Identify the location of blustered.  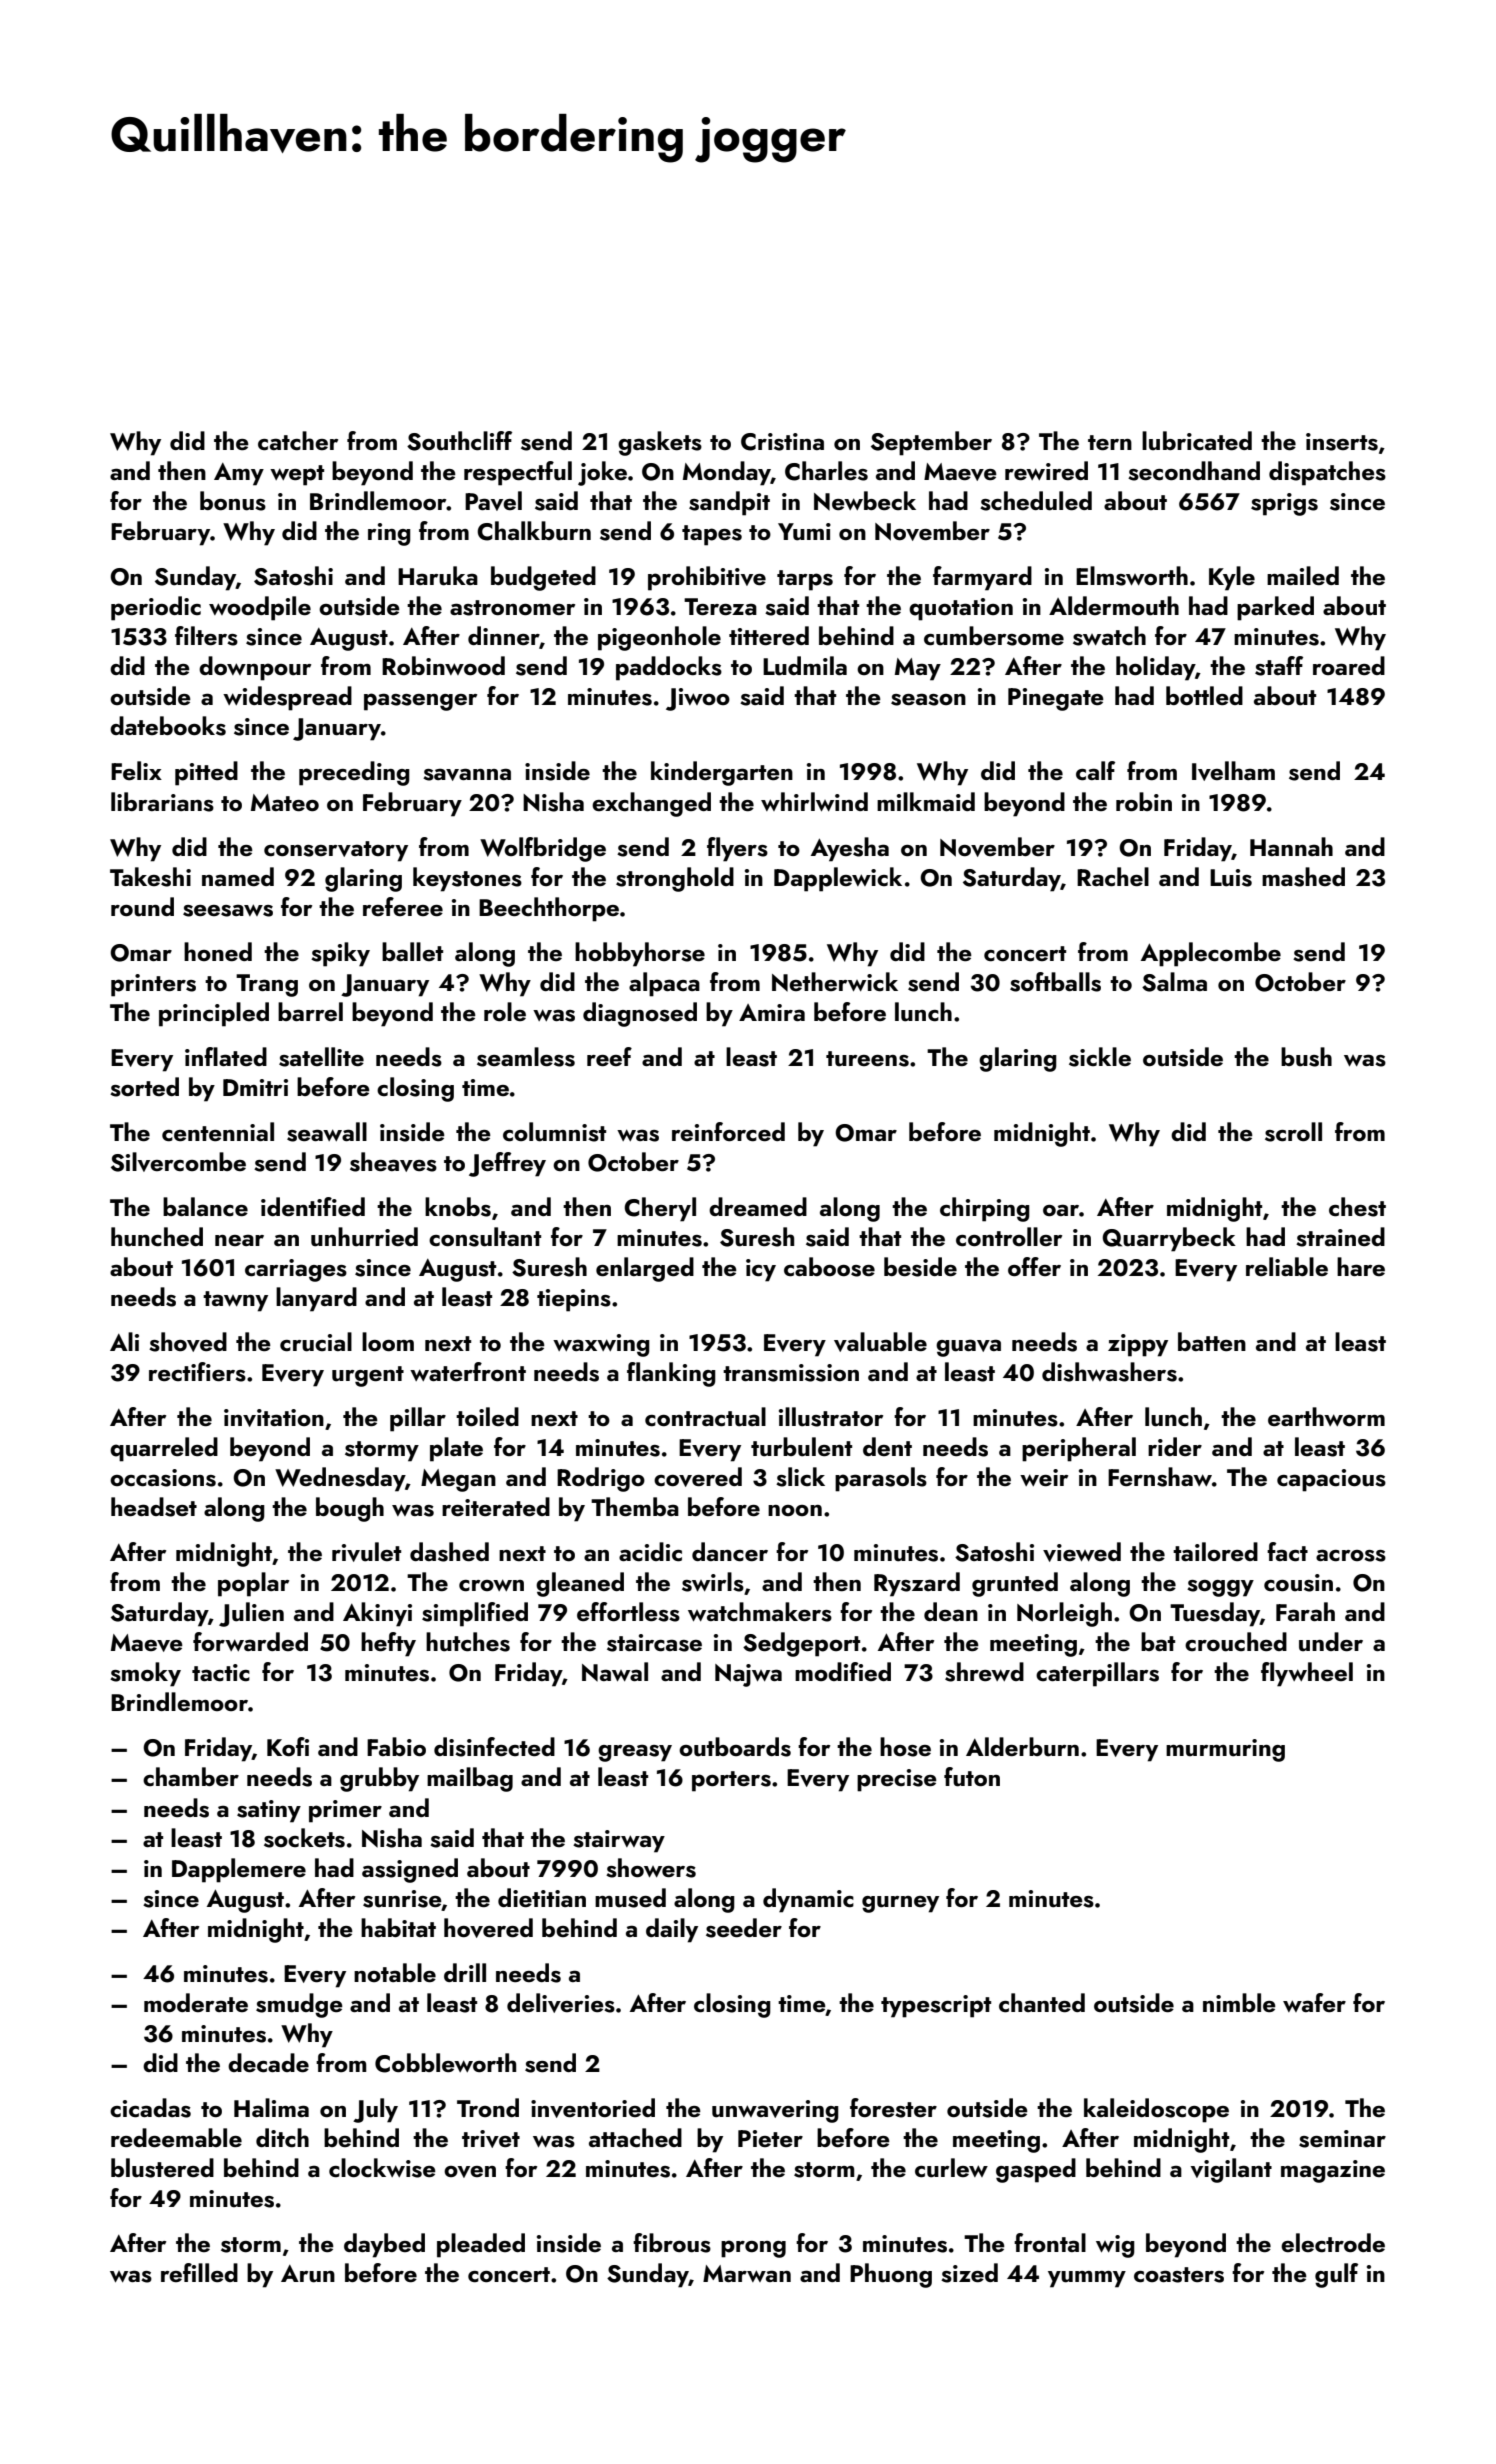
(162, 2168).
